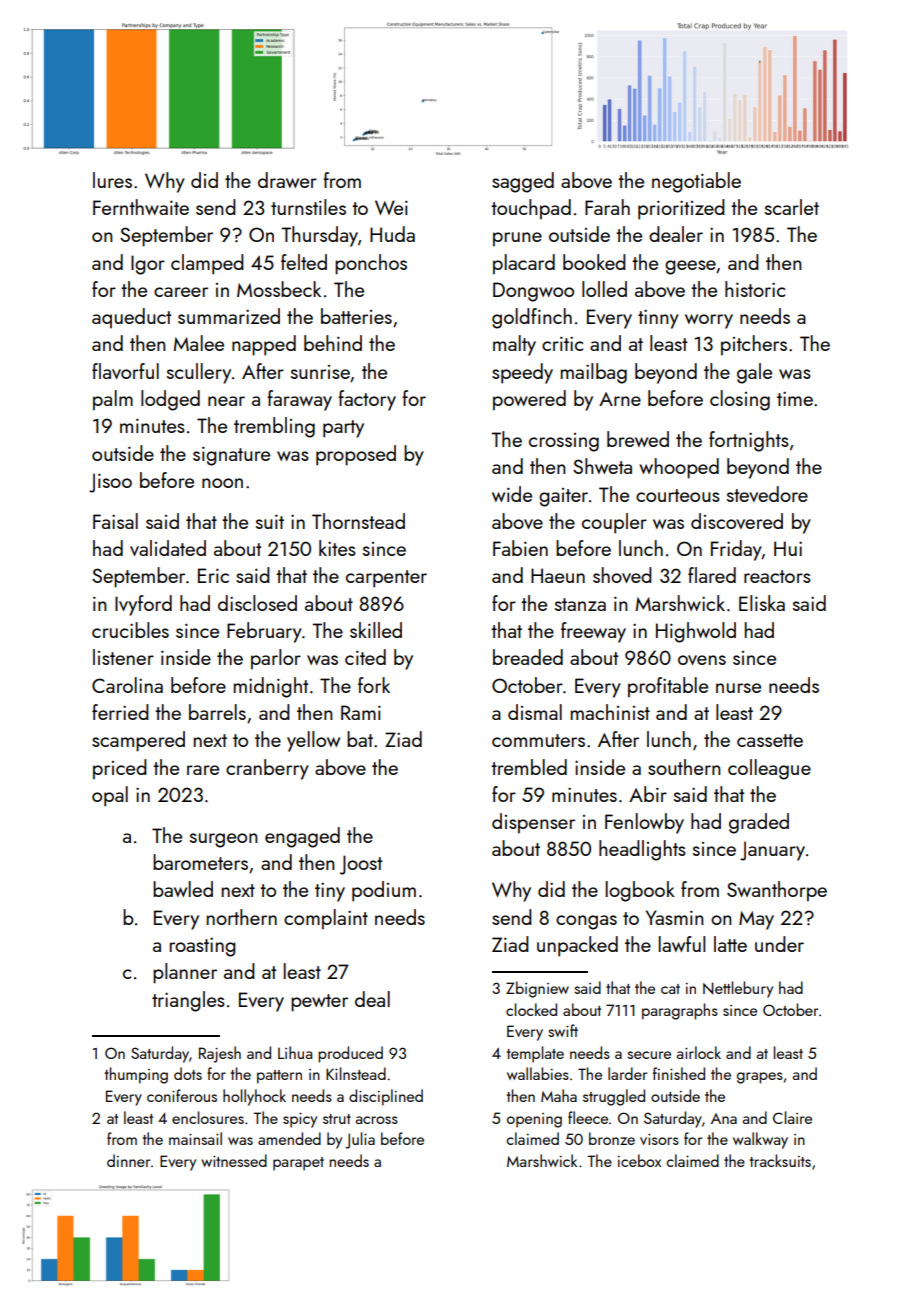 The width and height of the screenshot is (924, 1311). What do you see at coordinates (136, 1075) in the screenshot?
I see `thumping` at bounding box center [136, 1075].
